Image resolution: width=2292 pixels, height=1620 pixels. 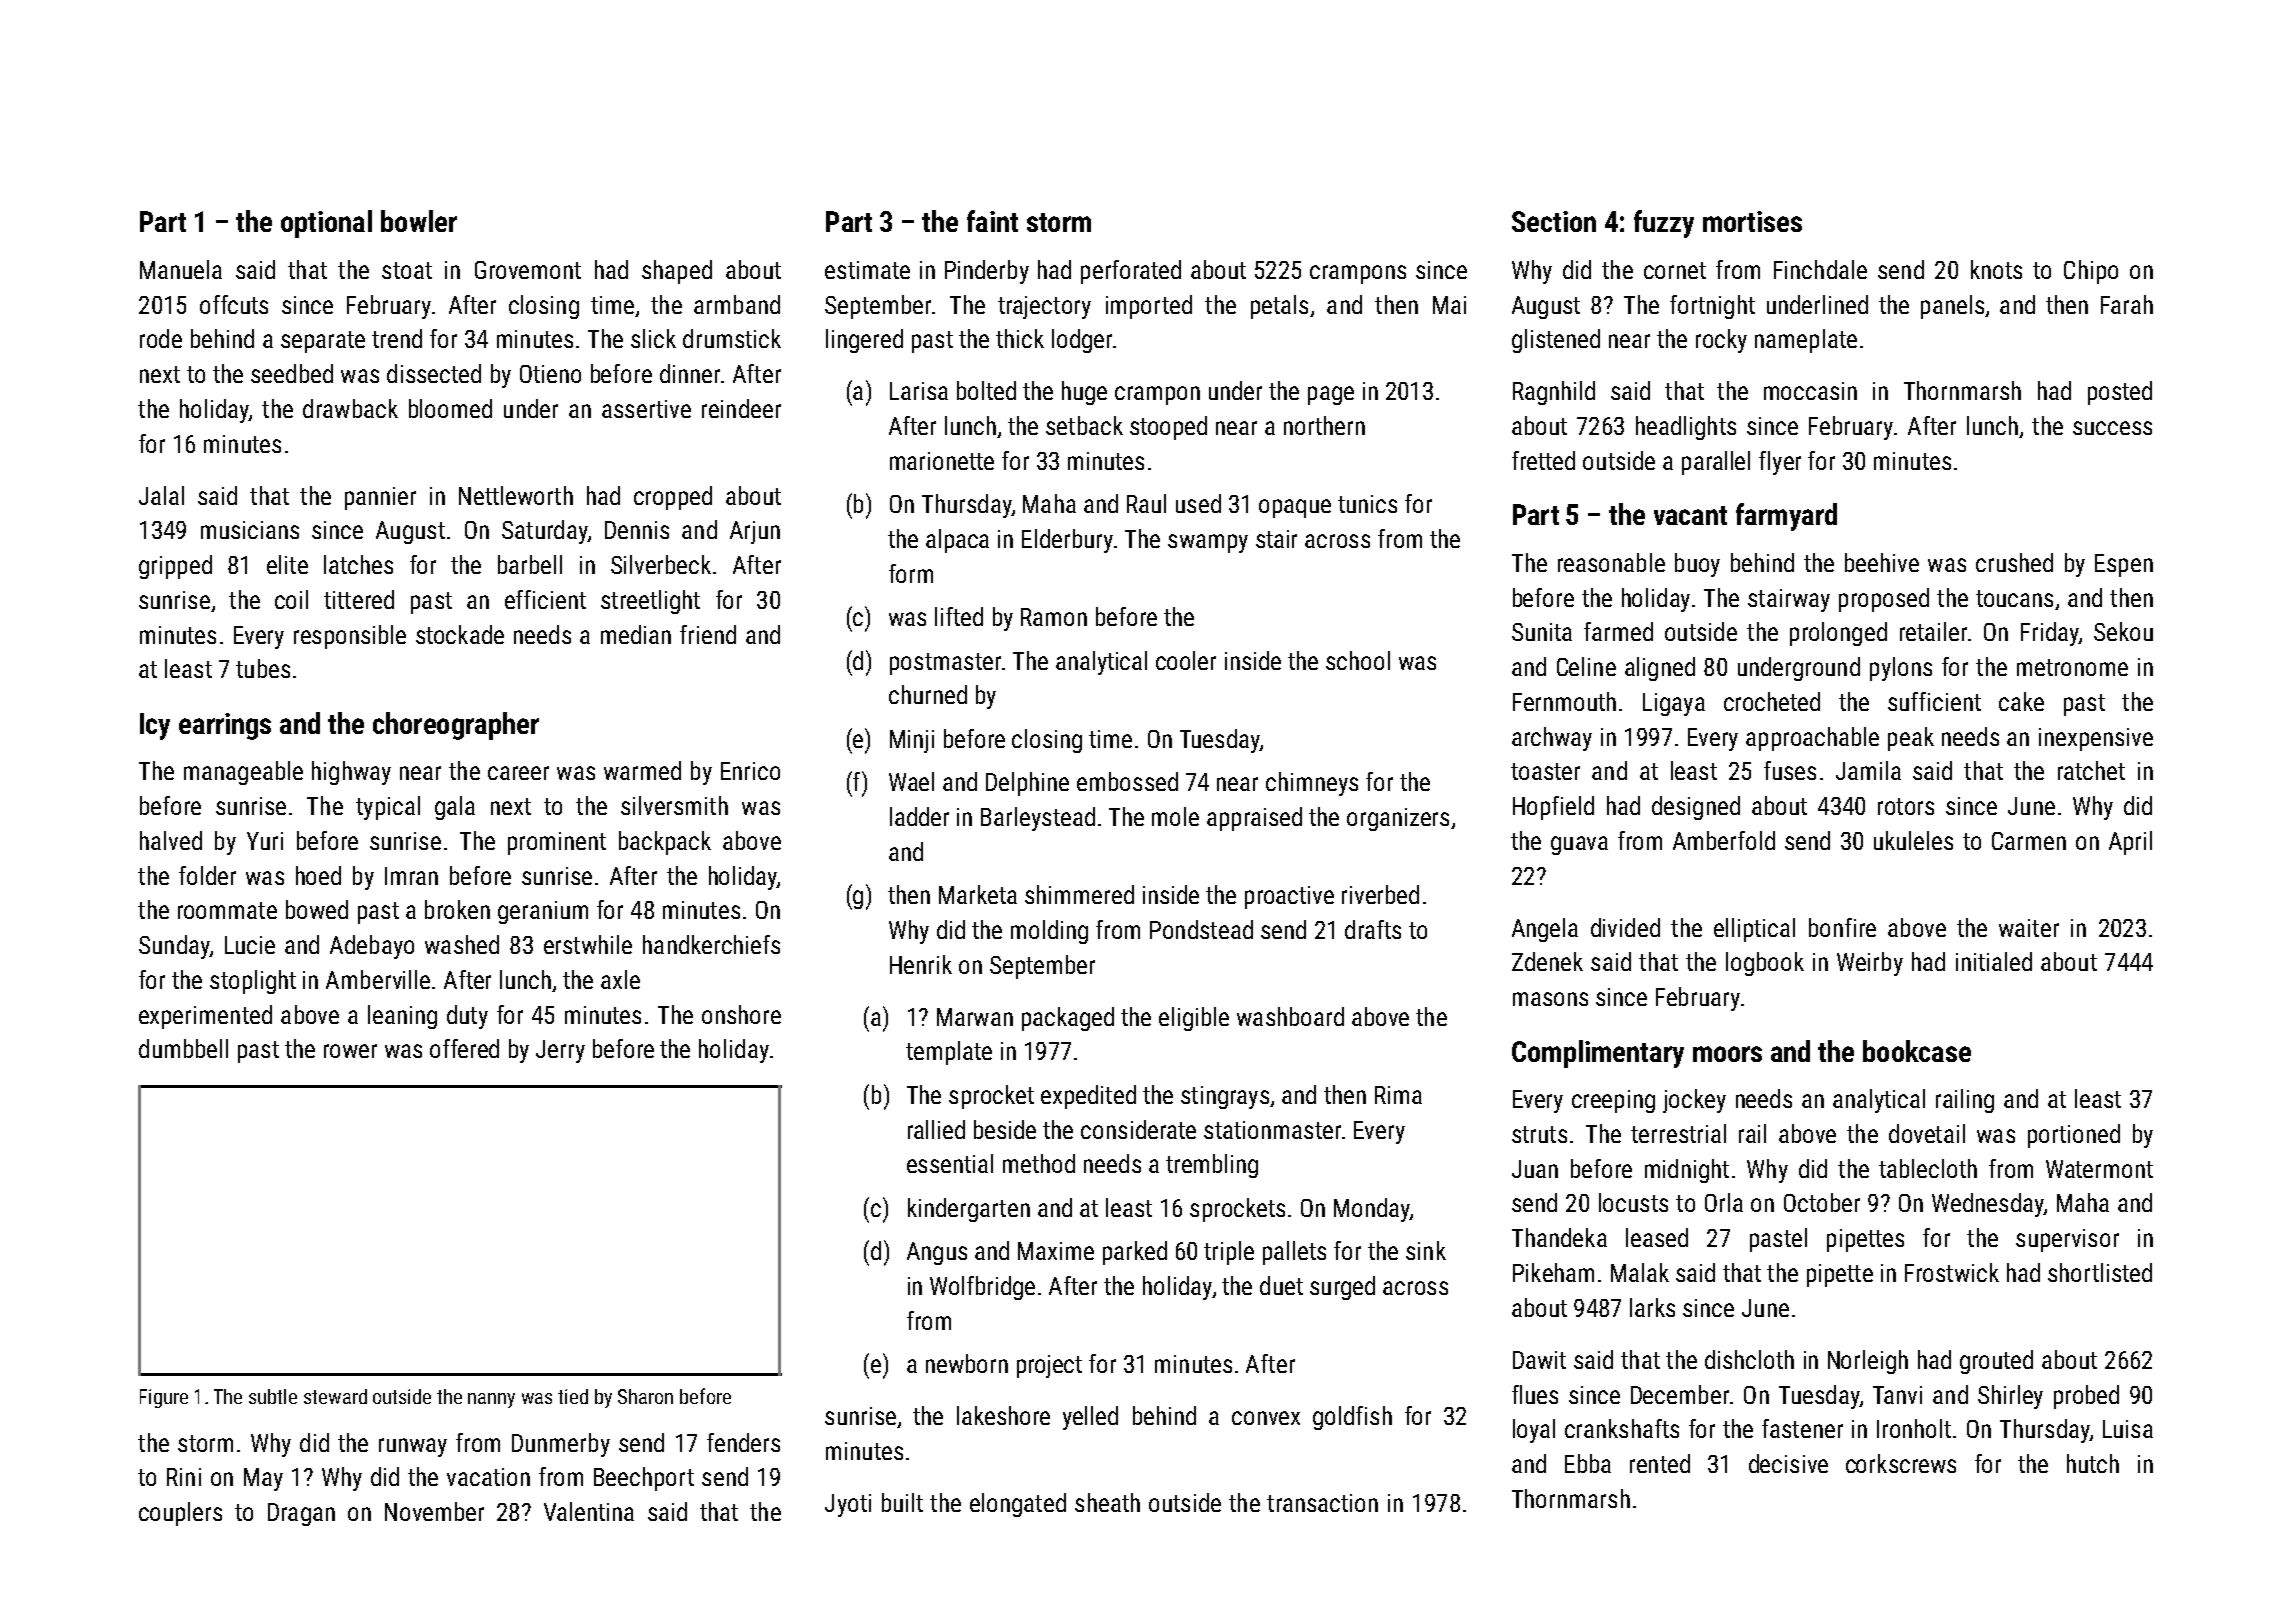 What do you see at coordinates (263, 668) in the screenshot?
I see `tubes` at bounding box center [263, 668].
